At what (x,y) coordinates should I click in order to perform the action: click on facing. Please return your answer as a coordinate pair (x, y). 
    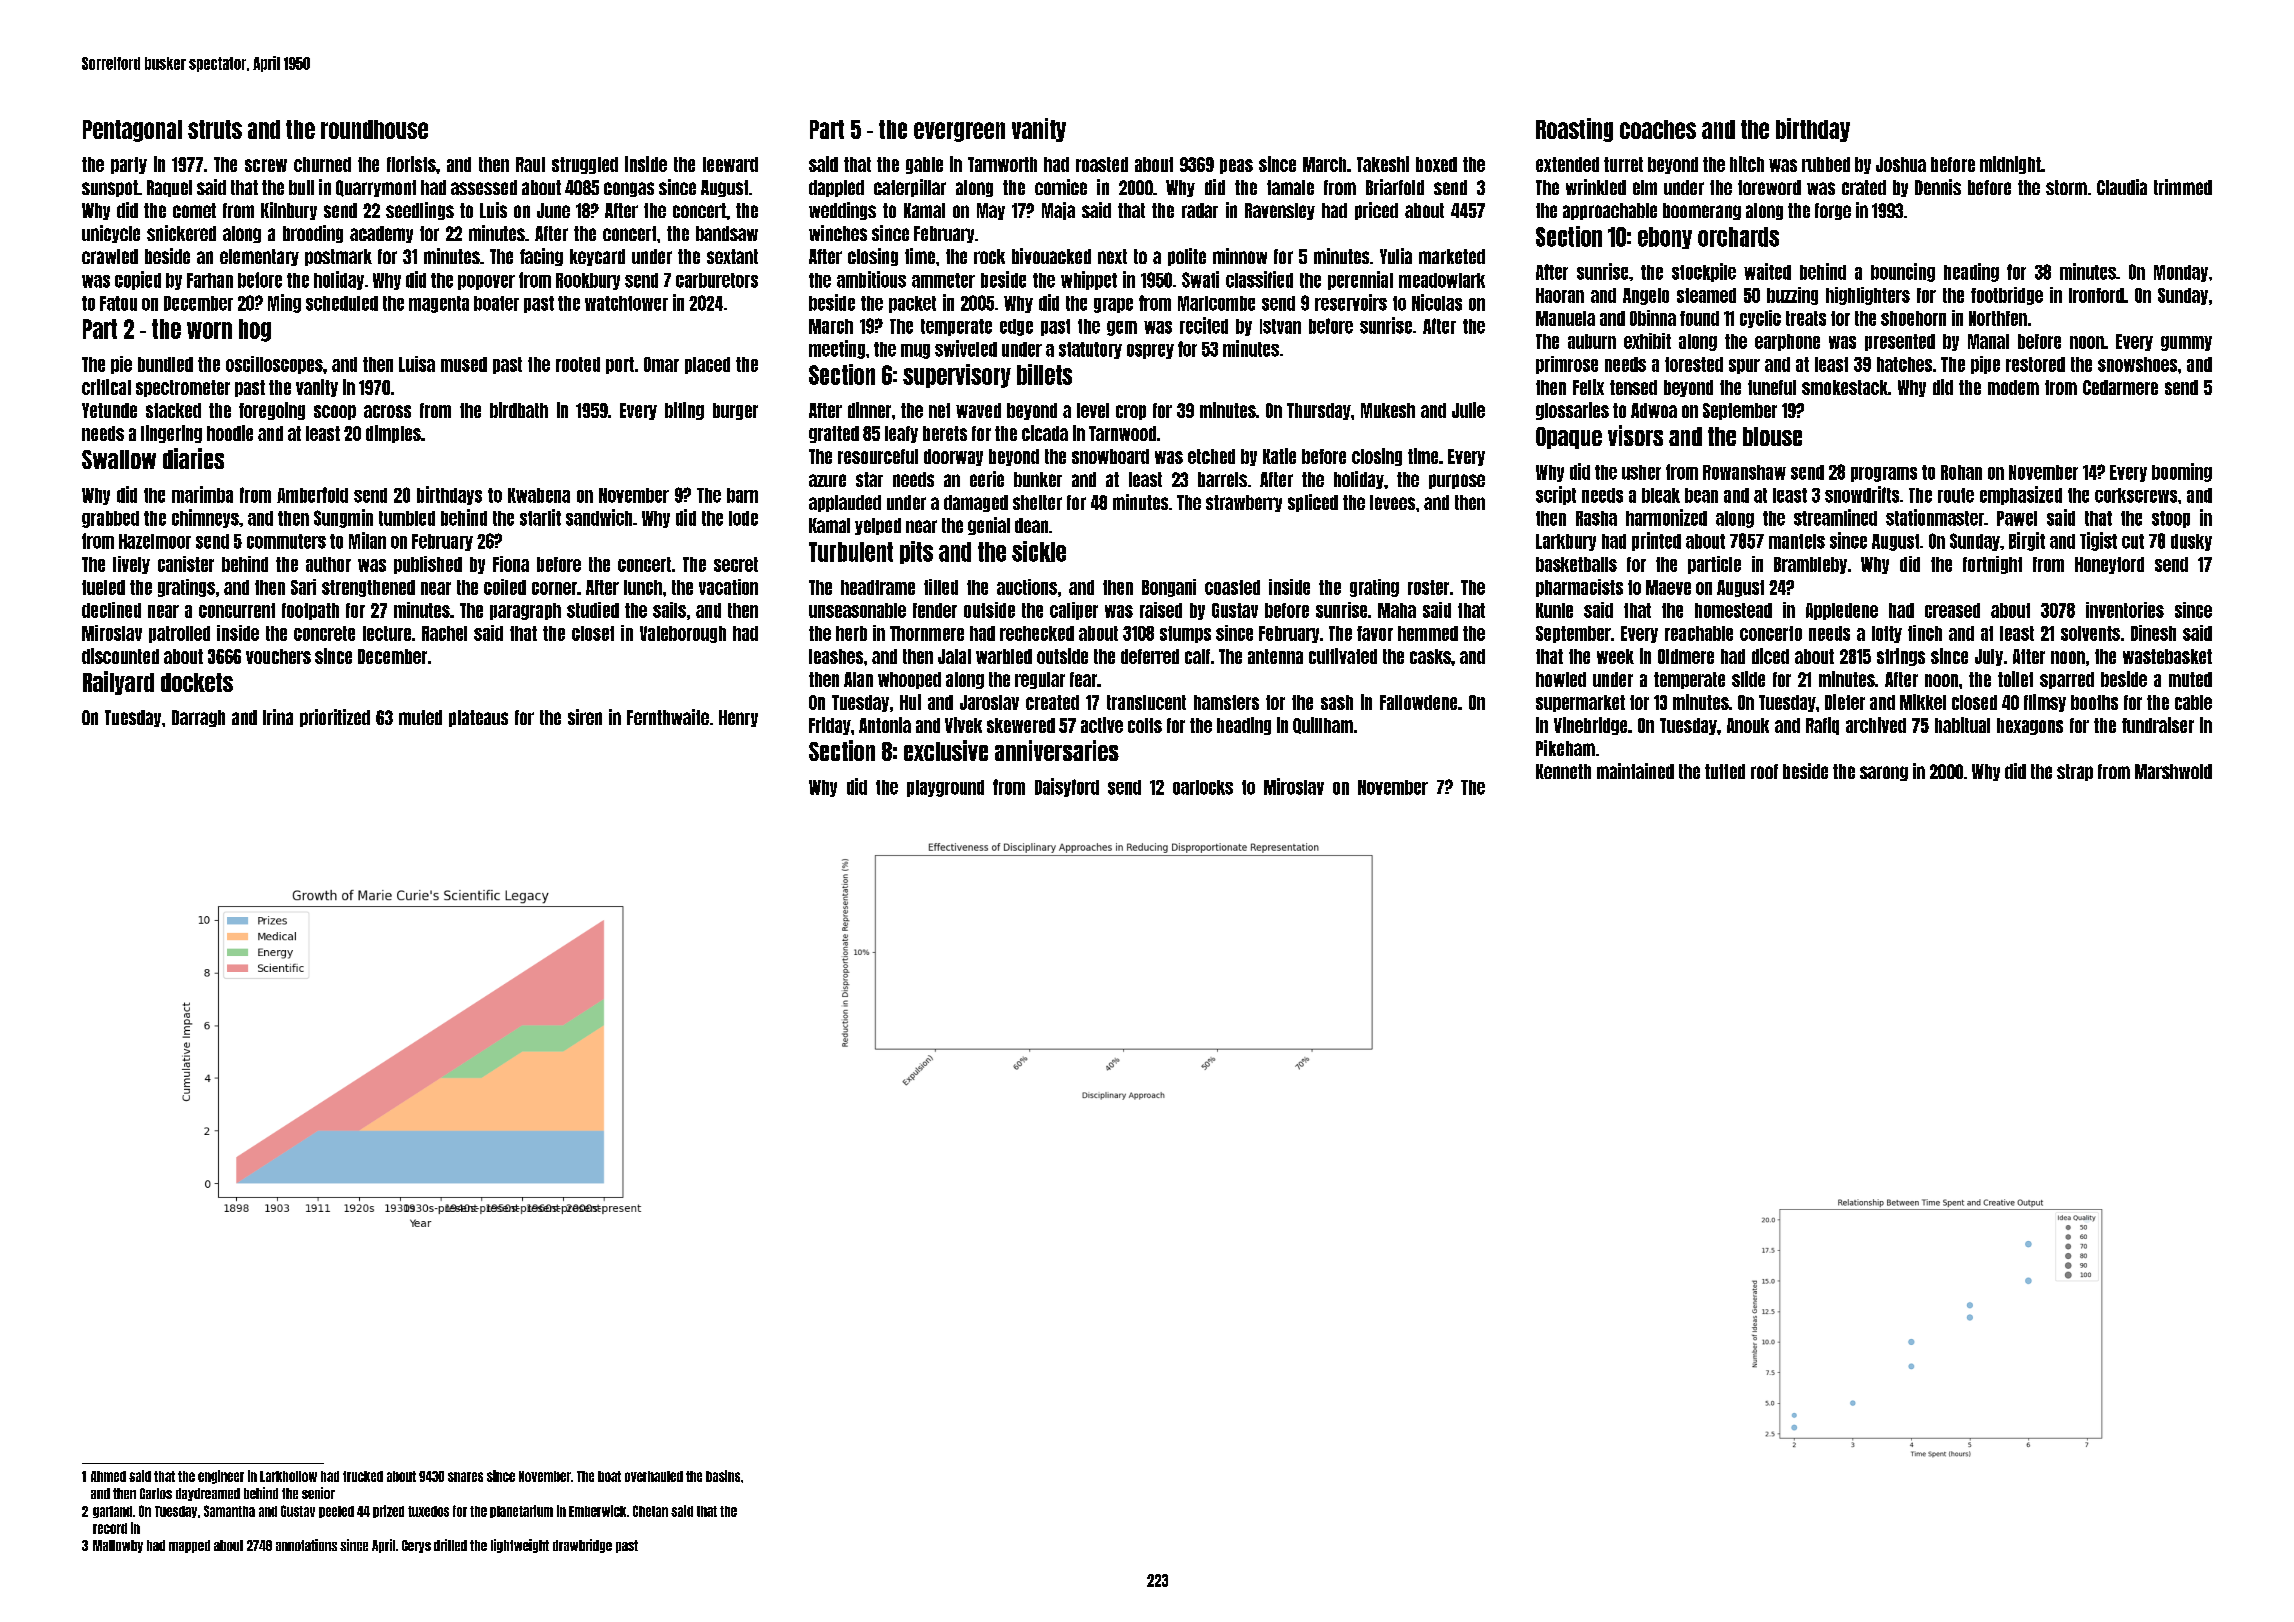
    Looking at the image, I should click on (541, 257).
